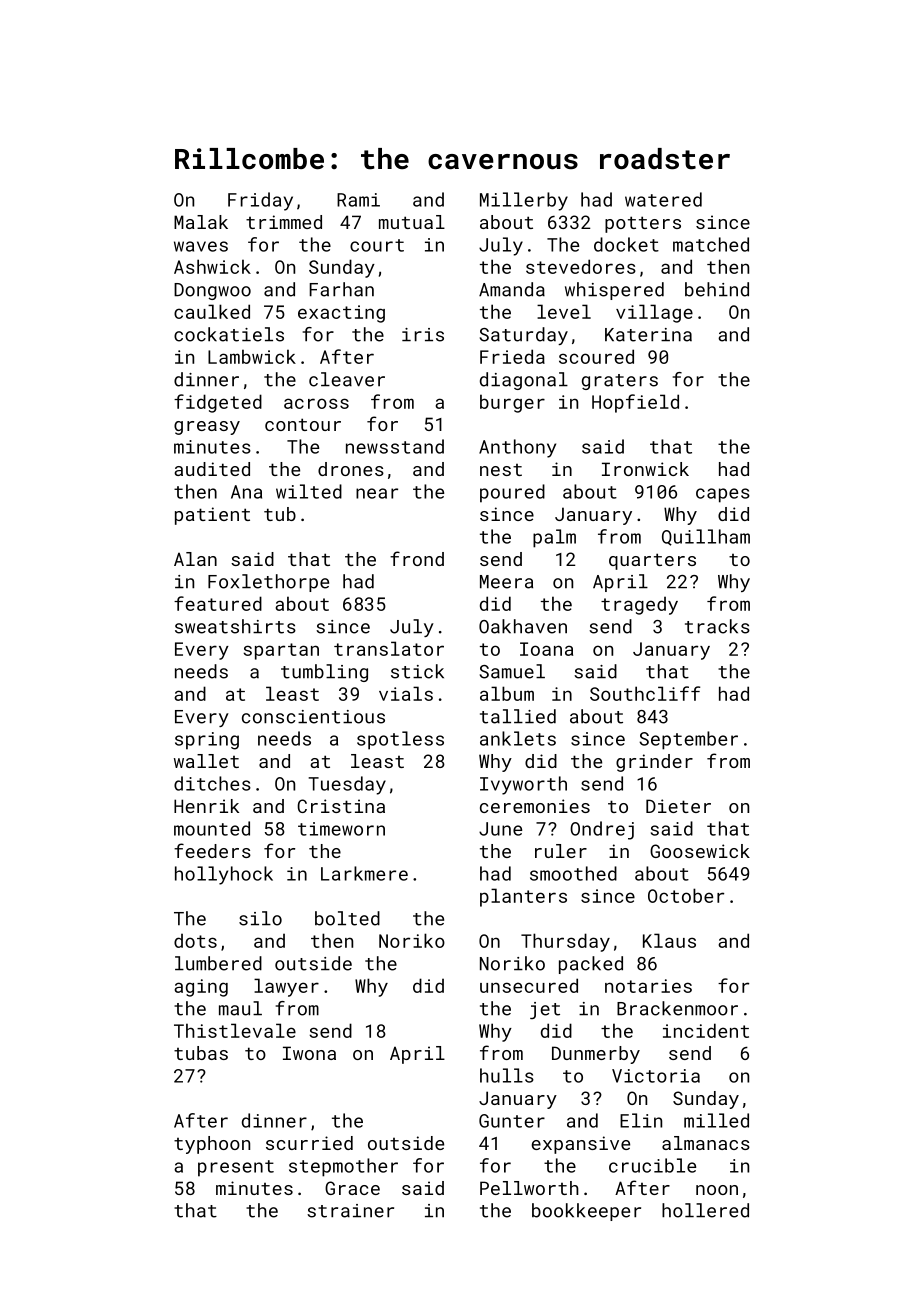 The height and width of the screenshot is (1311, 924). I want to click on typhoon, so click(212, 1145).
